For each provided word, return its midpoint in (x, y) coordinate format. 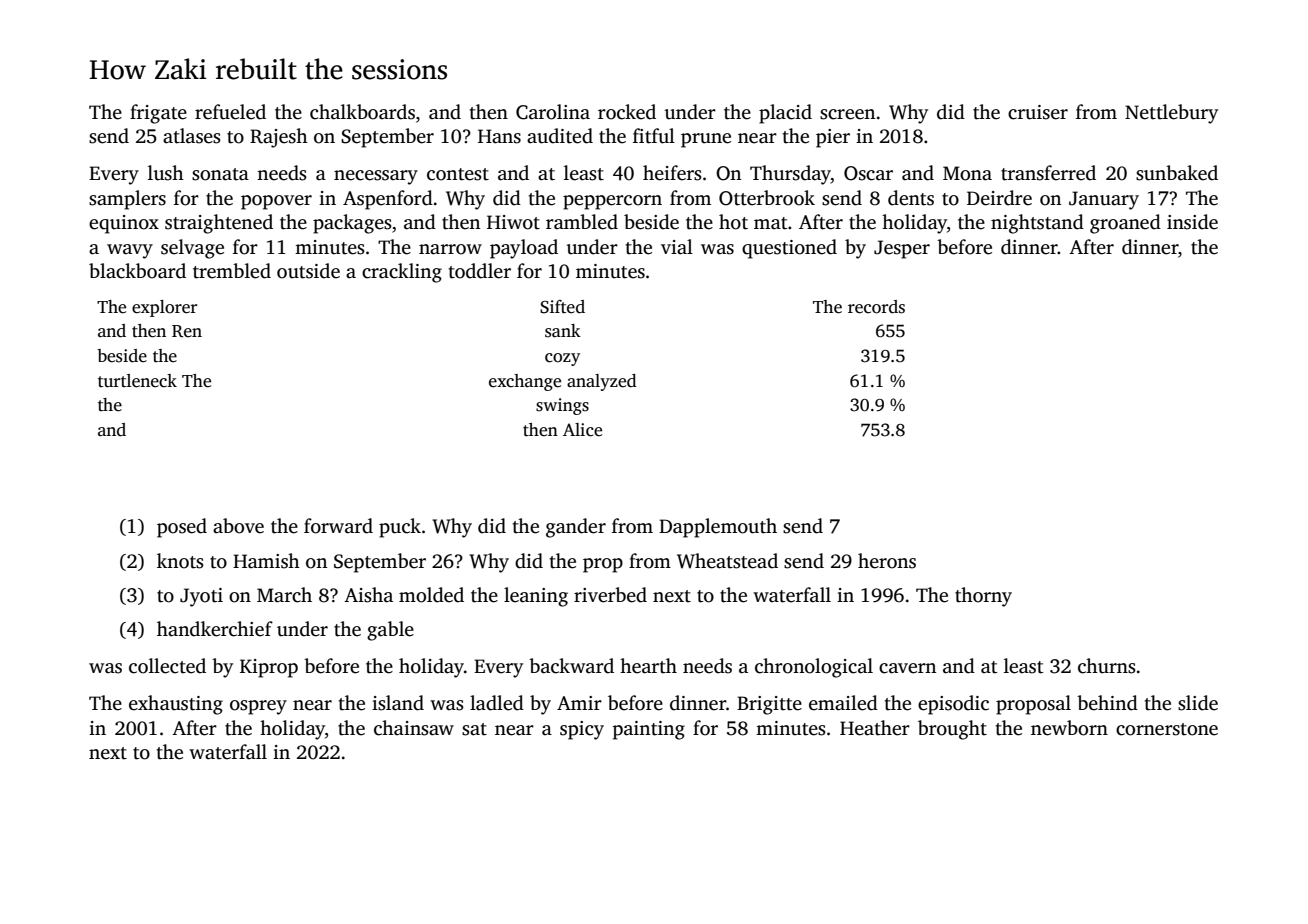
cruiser (1038, 112)
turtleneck (137, 381)
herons (887, 561)
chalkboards (362, 112)
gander (576, 528)
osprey (258, 707)
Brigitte (769, 705)
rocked (627, 112)
